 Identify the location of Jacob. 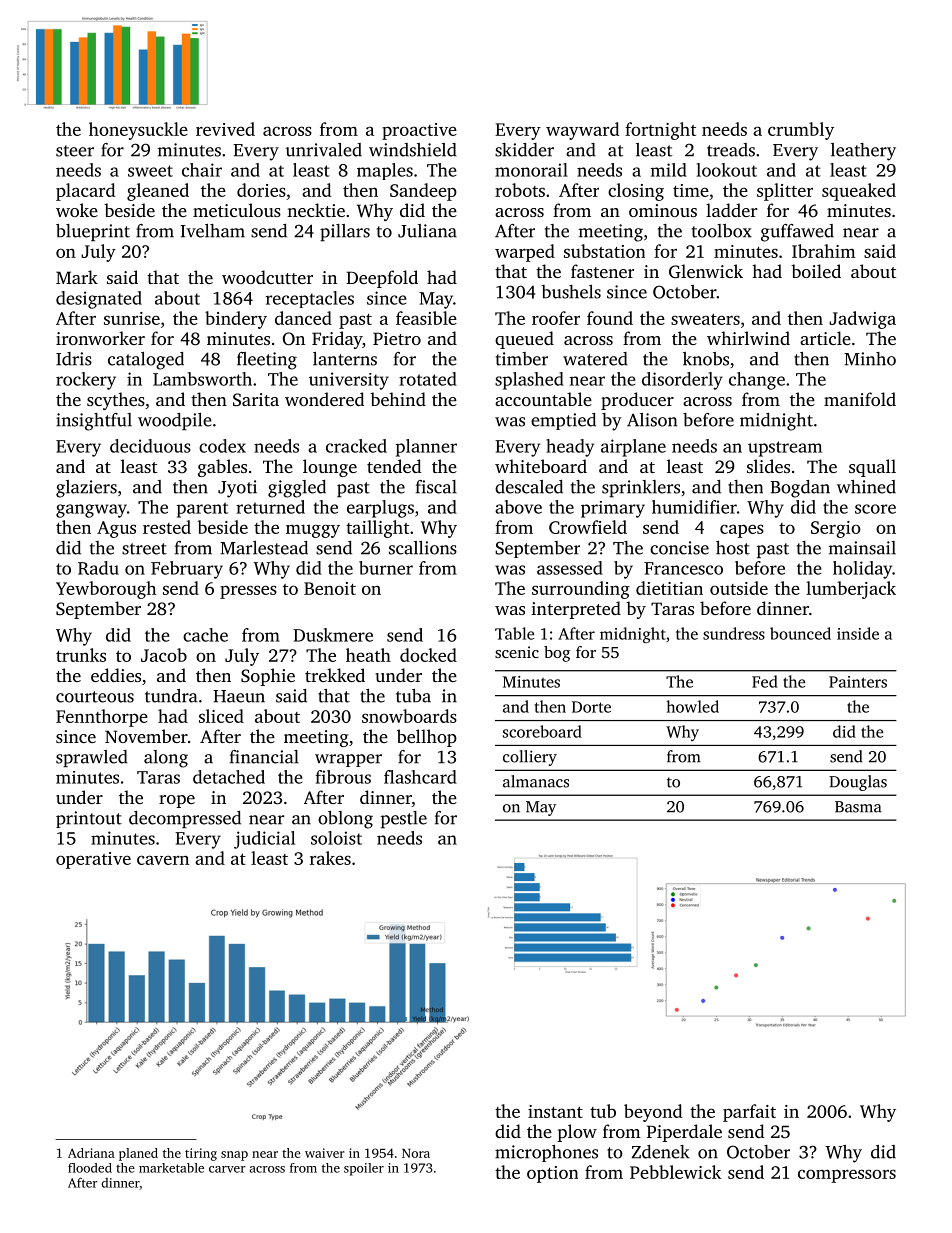
(164, 655).
